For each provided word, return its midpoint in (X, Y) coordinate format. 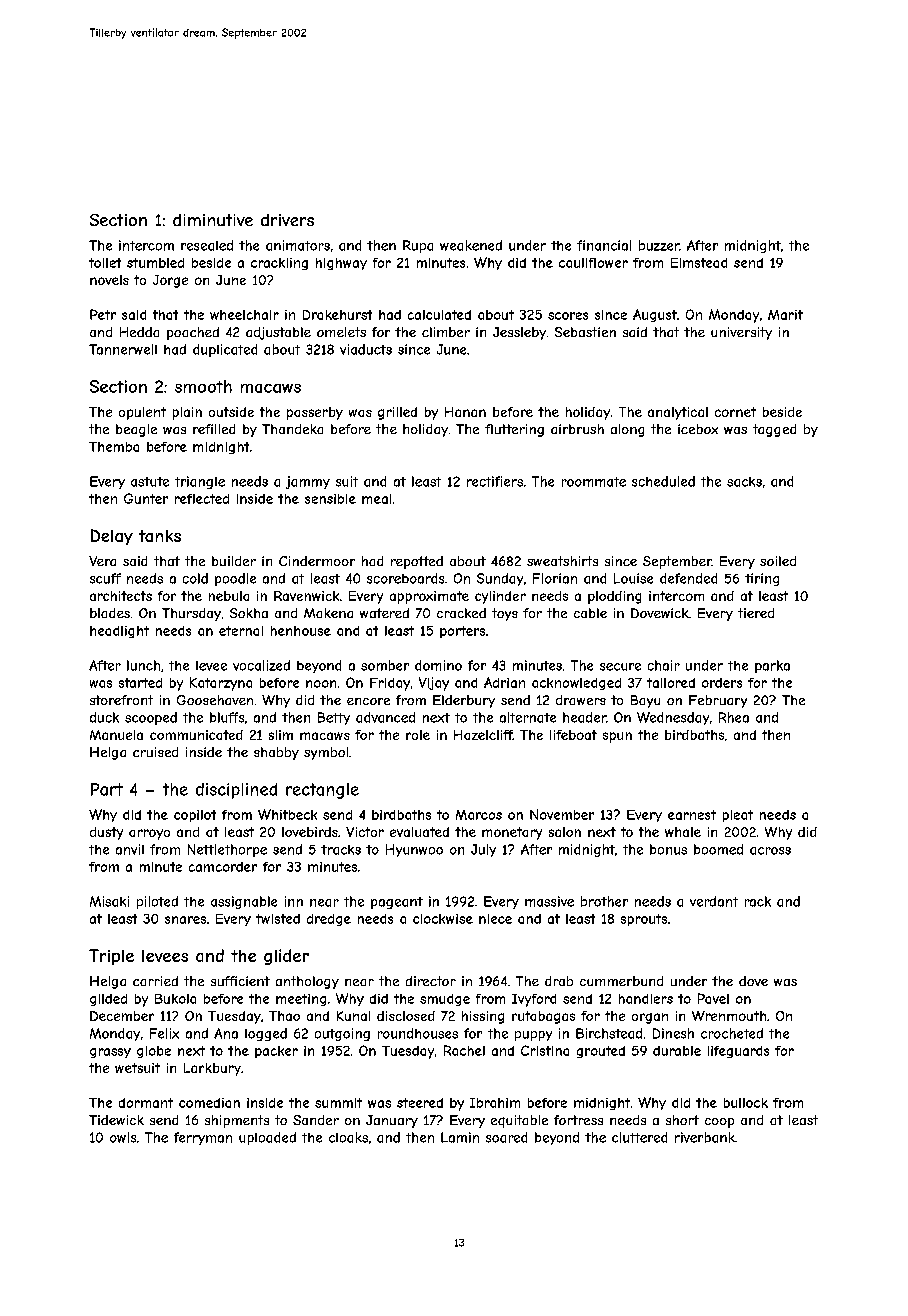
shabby (276, 753)
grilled (397, 413)
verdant (714, 901)
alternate (528, 717)
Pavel (713, 998)
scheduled (663, 481)
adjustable (278, 333)
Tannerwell (123, 349)
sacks (744, 482)
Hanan (465, 412)
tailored (671, 683)
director (431, 981)
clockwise (443, 919)
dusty (106, 833)
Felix (164, 1033)
